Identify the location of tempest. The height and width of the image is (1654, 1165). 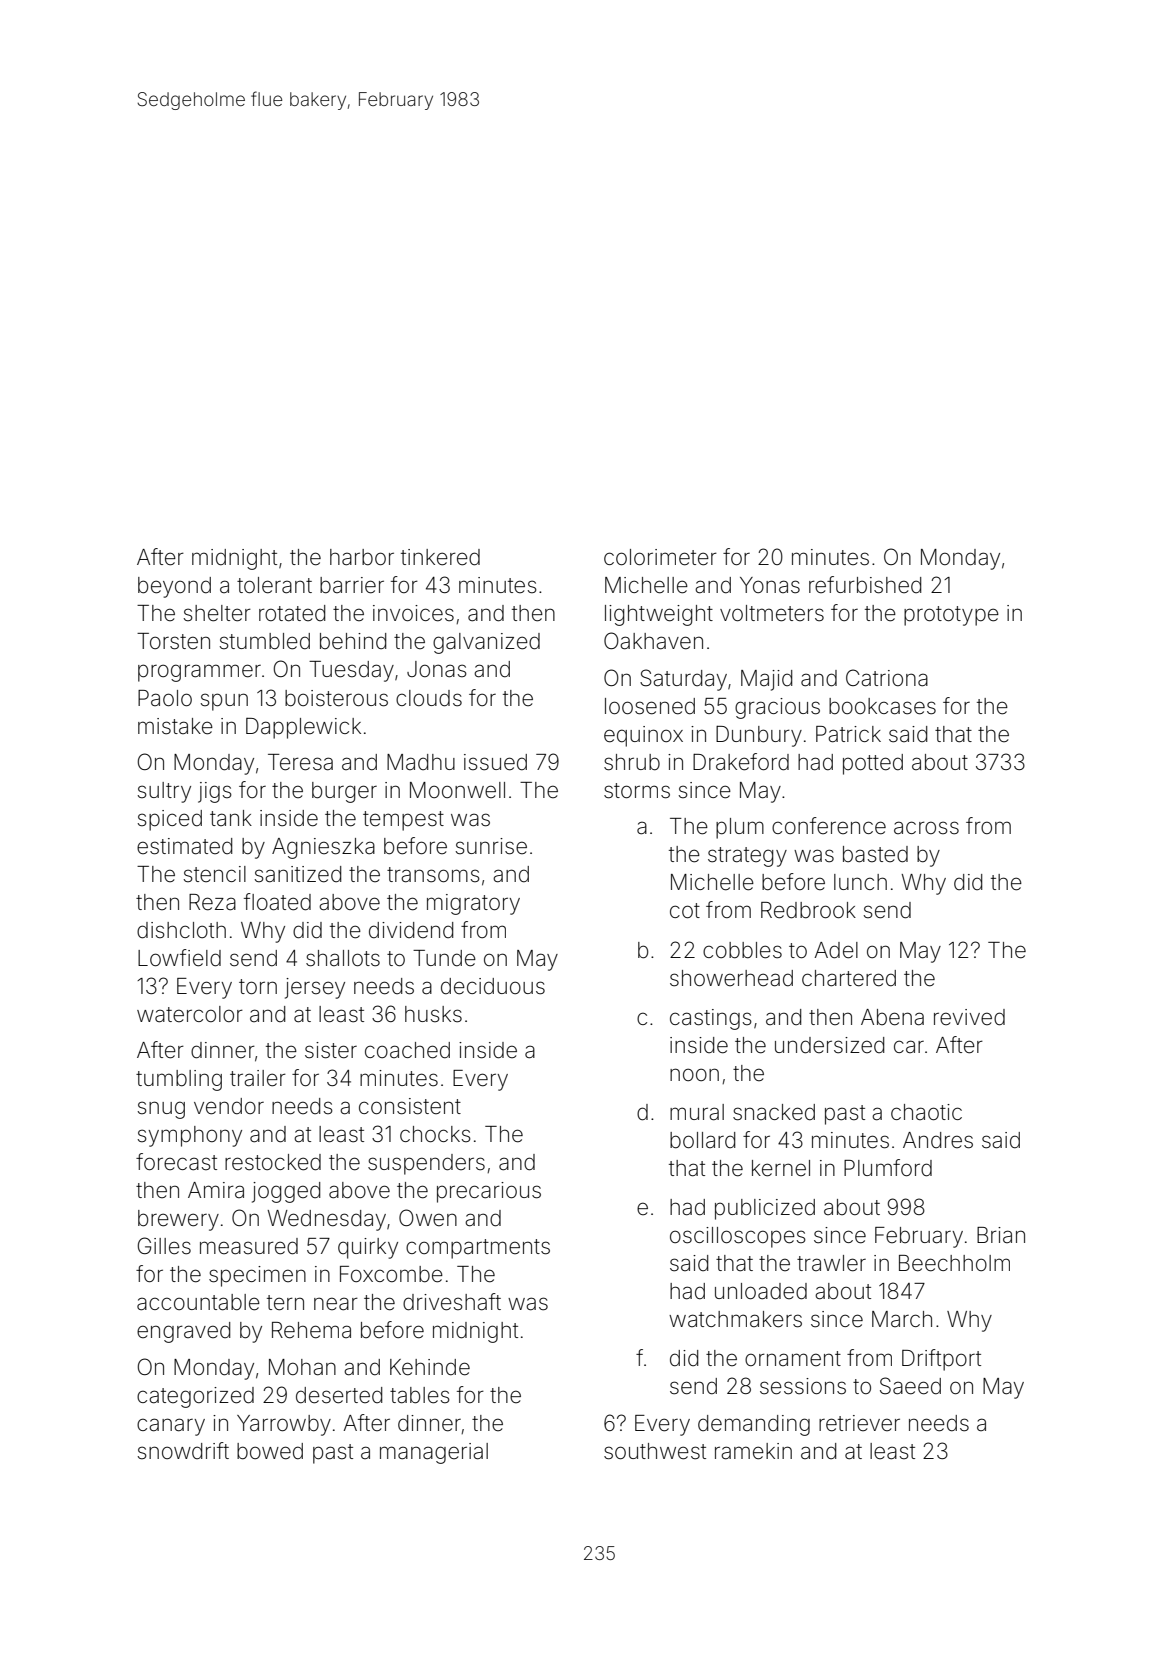
(403, 821).
